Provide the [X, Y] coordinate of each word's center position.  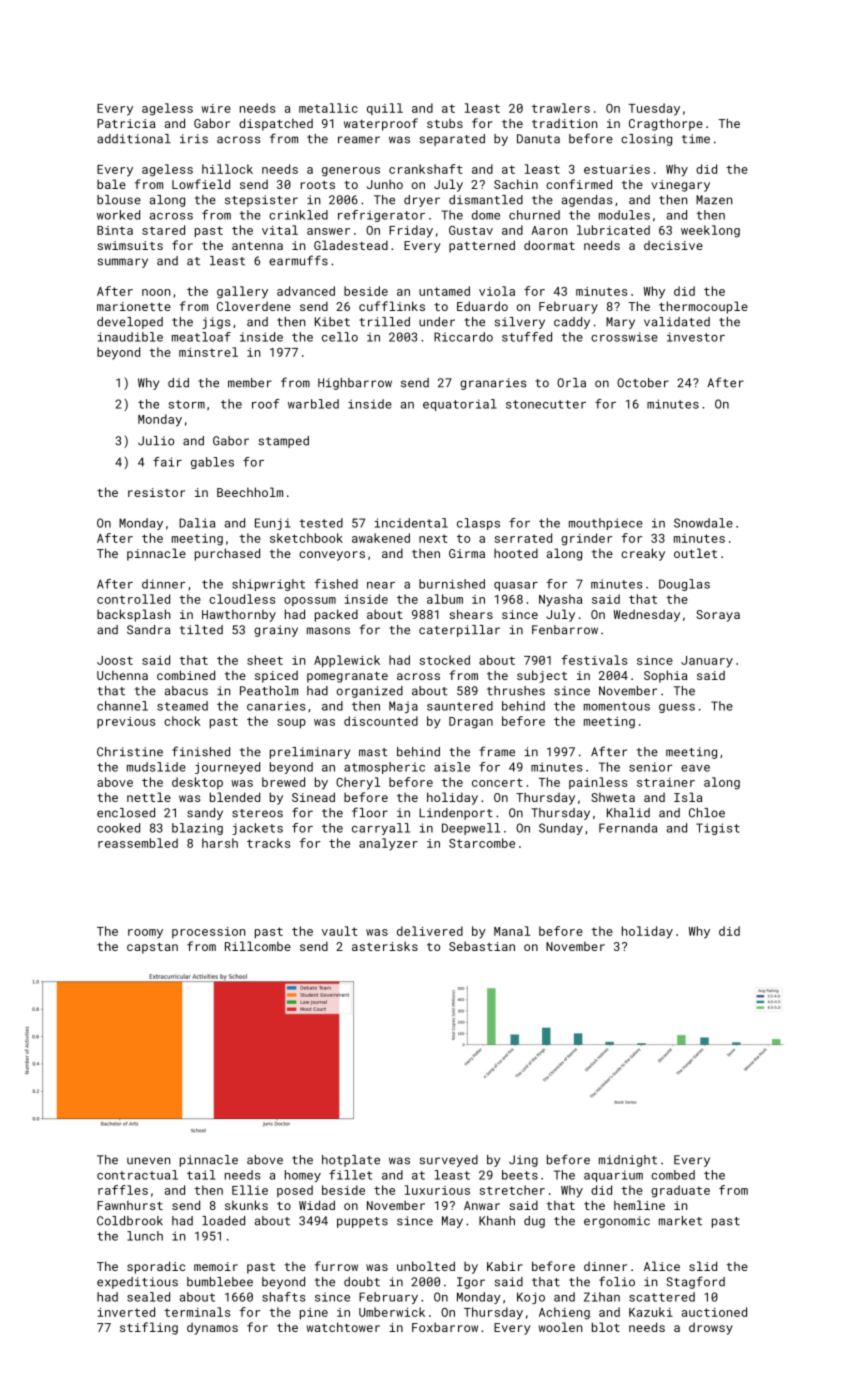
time [696, 139]
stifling [149, 1328]
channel [122, 706]
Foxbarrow [445, 1327]
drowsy [711, 1329]
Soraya [718, 616]
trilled [384, 322]
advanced [306, 291]
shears [471, 614]
